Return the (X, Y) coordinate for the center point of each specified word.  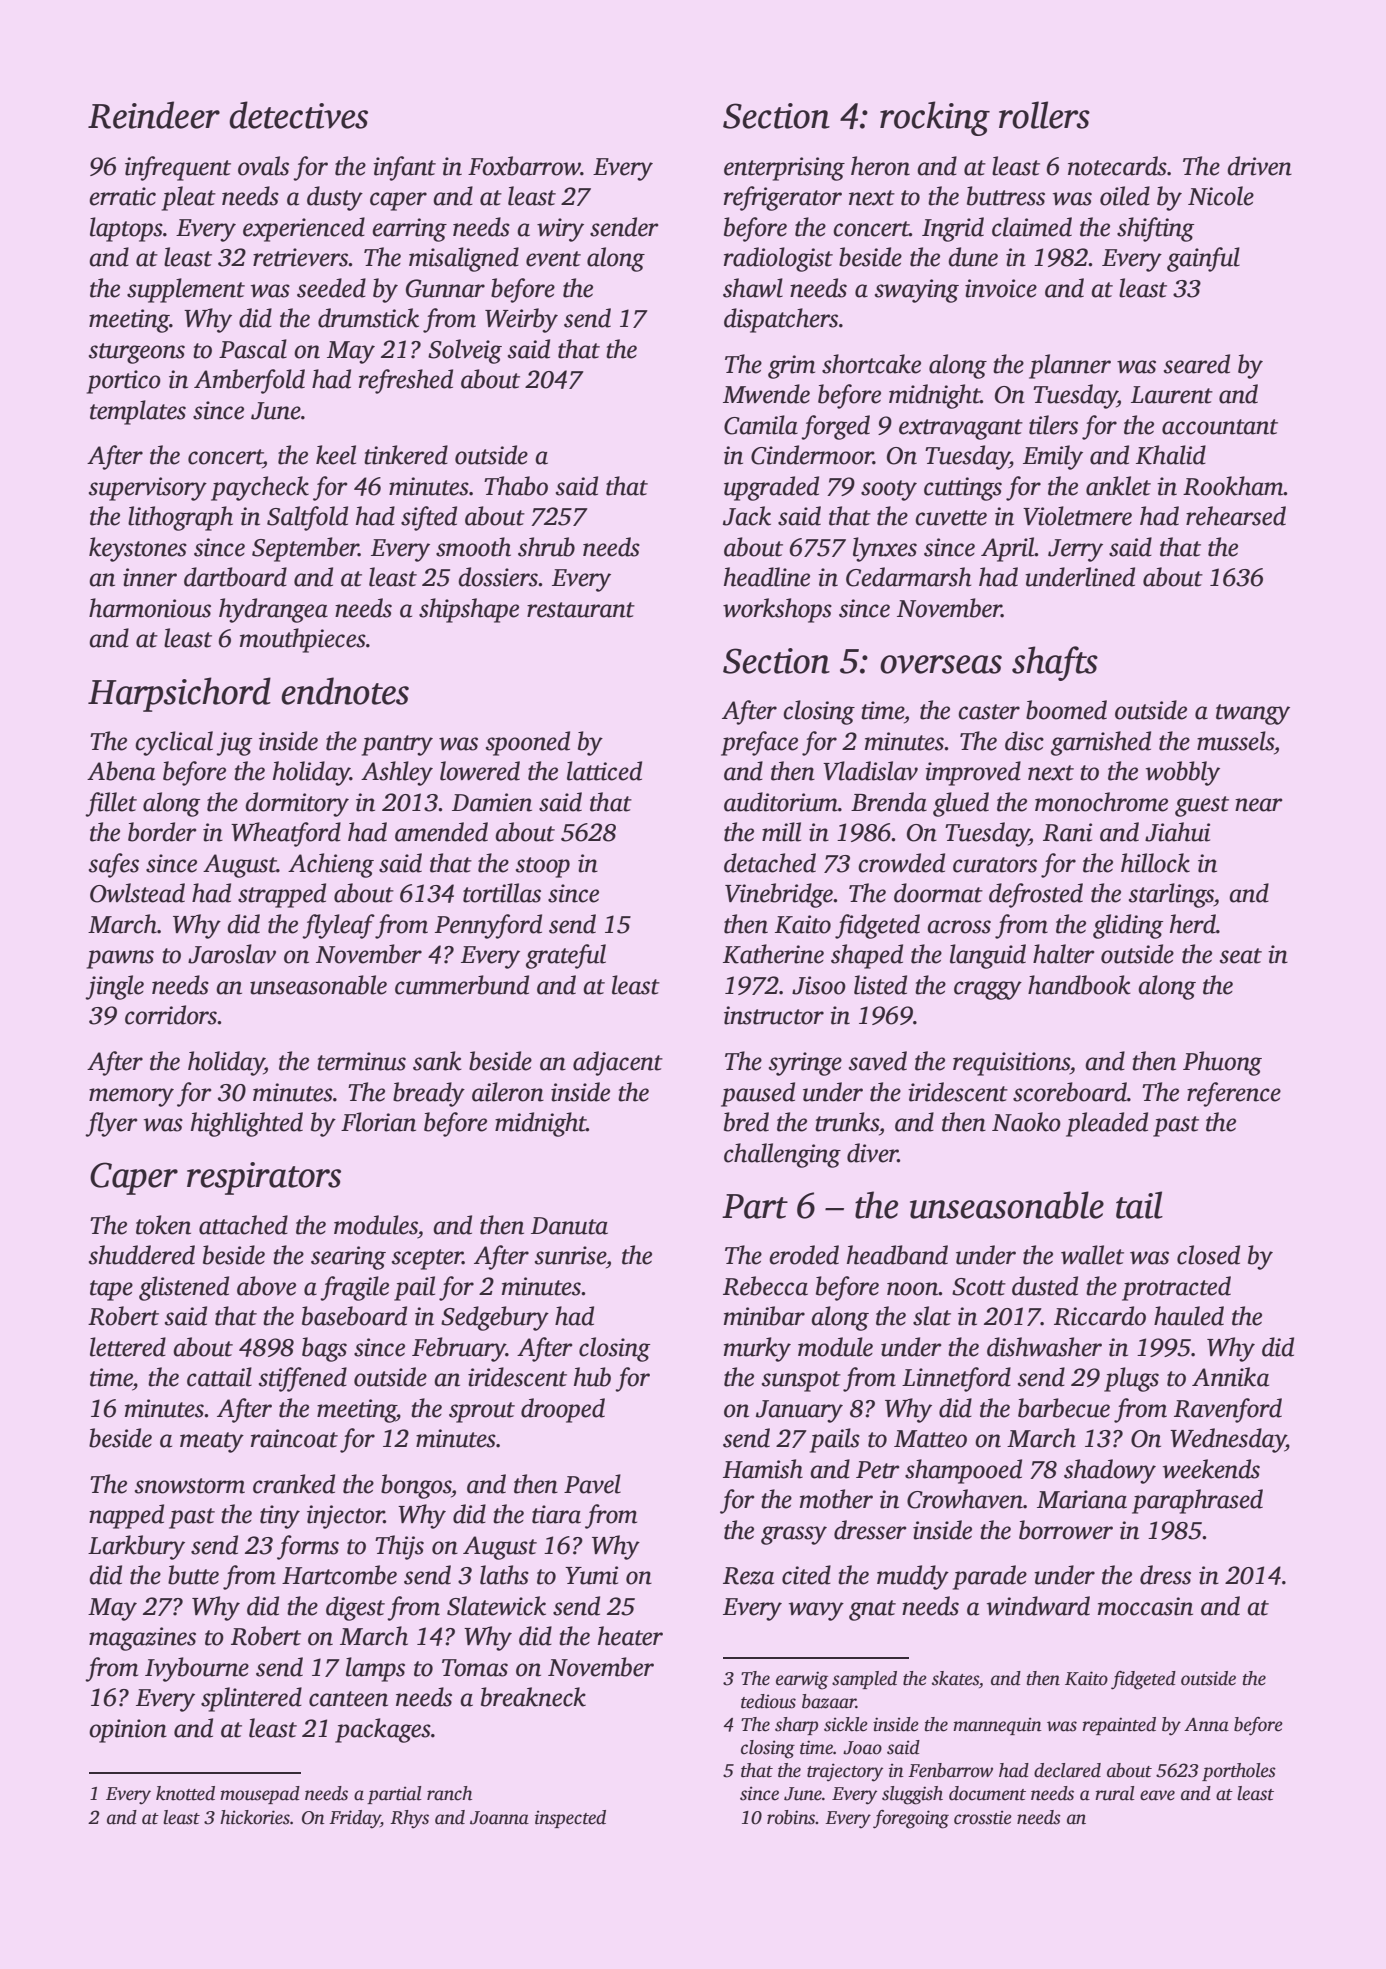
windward (1038, 1606)
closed (1208, 1255)
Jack (747, 516)
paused (758, 1094)
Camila (761, 425)
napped (126, 1516)
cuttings (963, 489)
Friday (355, 1819)
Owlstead (137, 893)
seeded (331, 288)
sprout (482, 1412)
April (1008, 549)
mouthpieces (303, 640)
